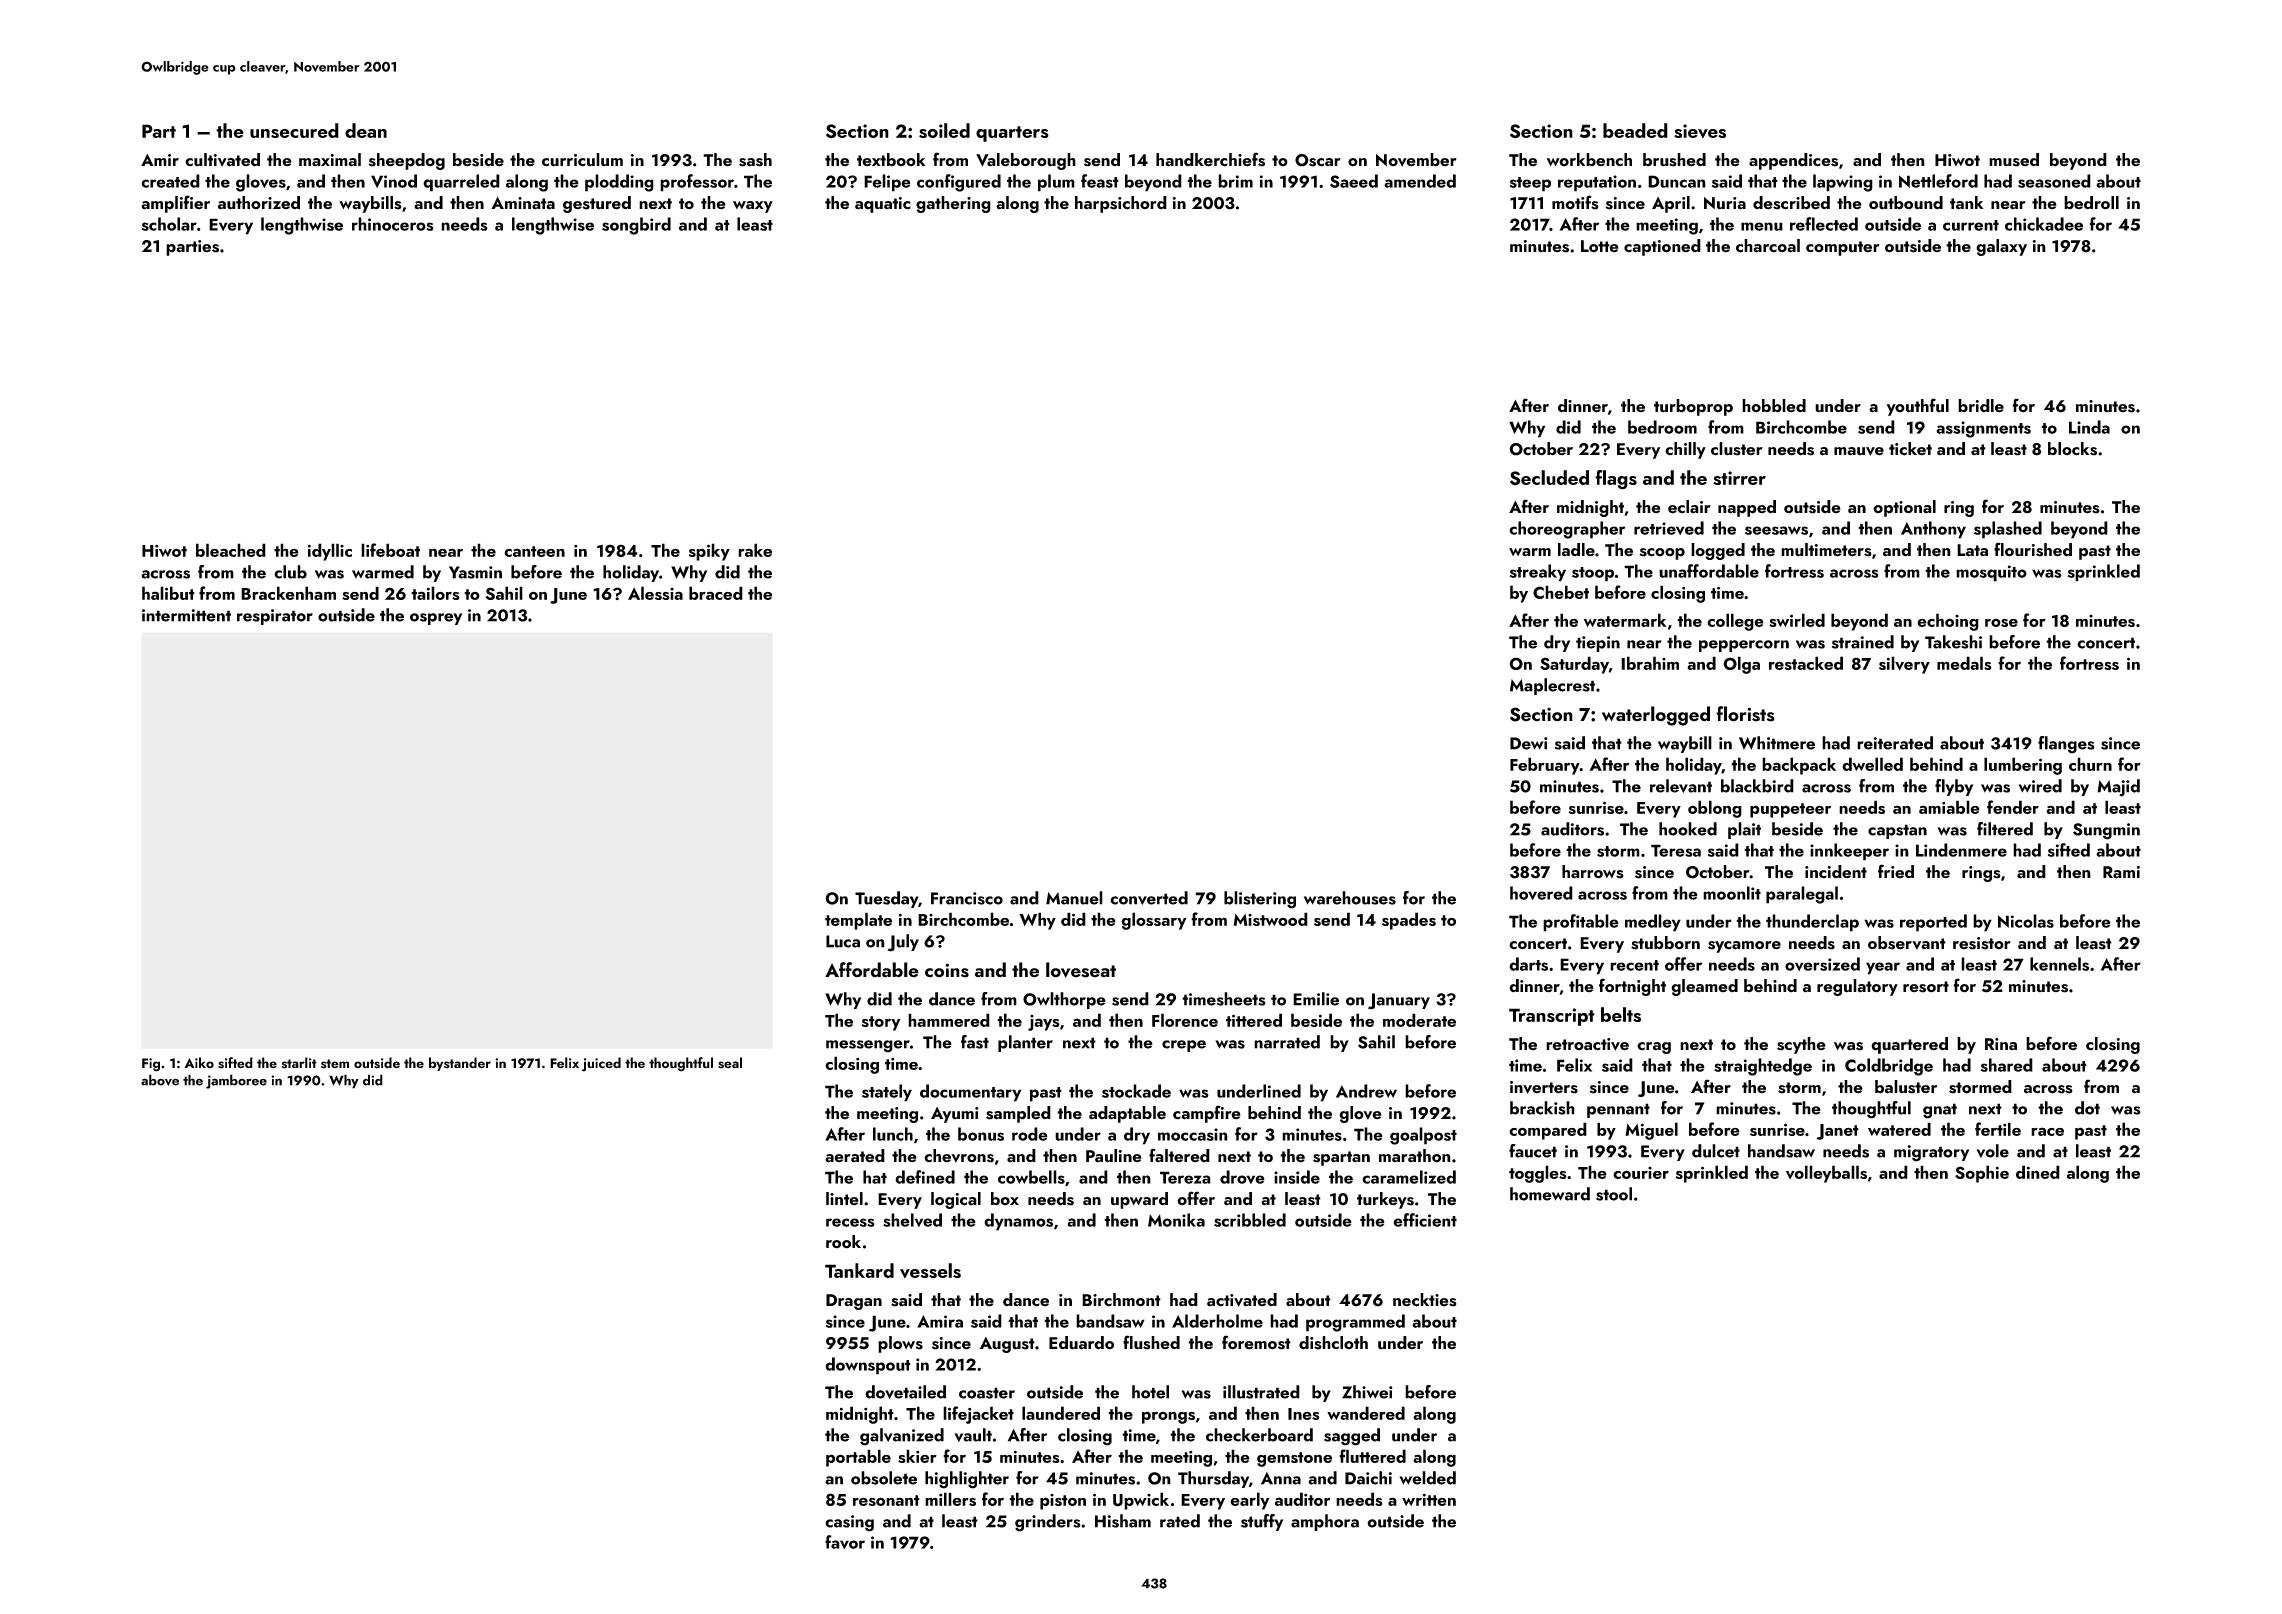  Describe the element at coordinates (886, 899) in the page. I see `Tuesday` at that location.
